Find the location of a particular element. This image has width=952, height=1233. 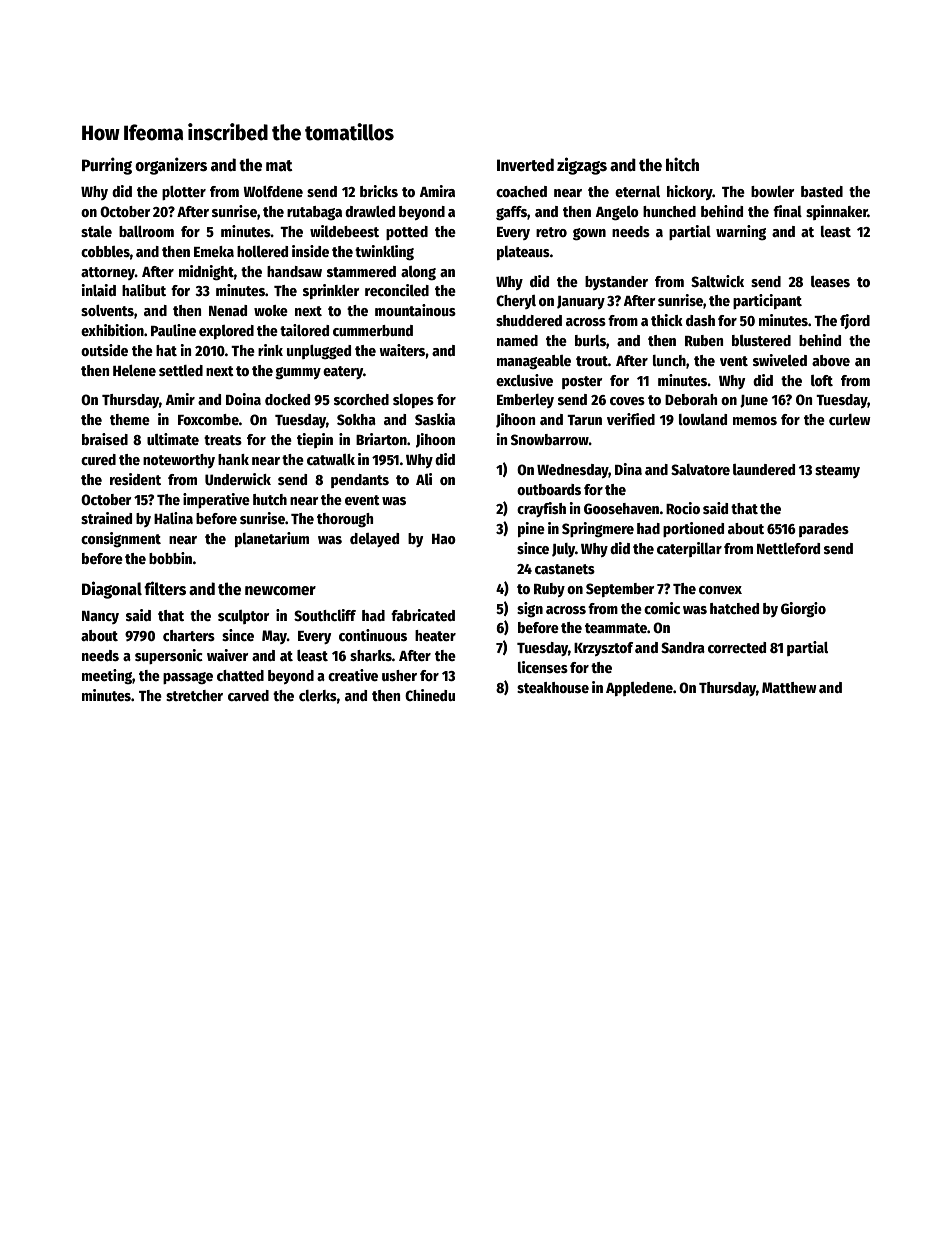

Pauline is located at coordinates (173, 330).
